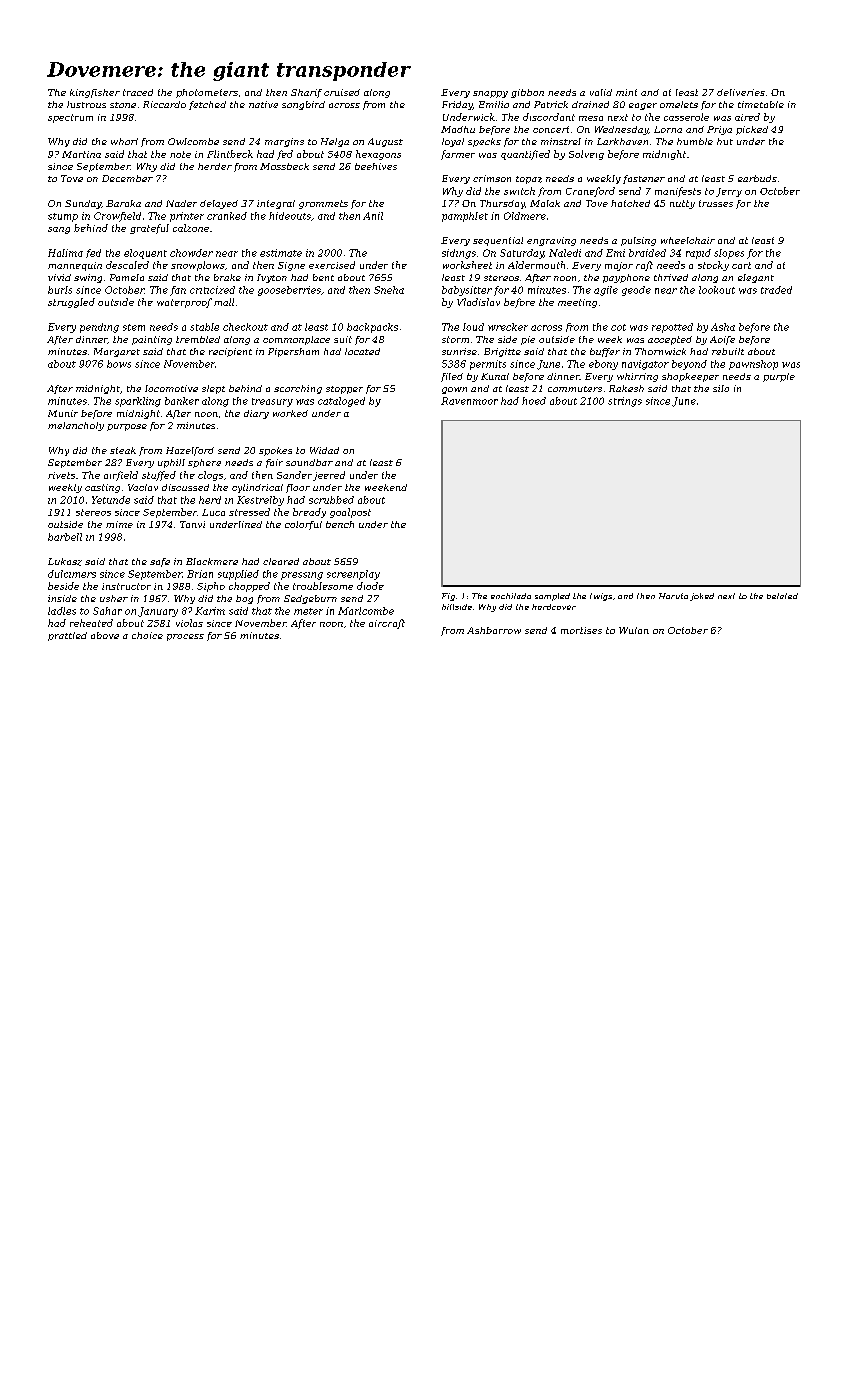 The image size is (849, 1400). Describe the element at coordinates (747, 117) in the image. I see `aired` at that location.
